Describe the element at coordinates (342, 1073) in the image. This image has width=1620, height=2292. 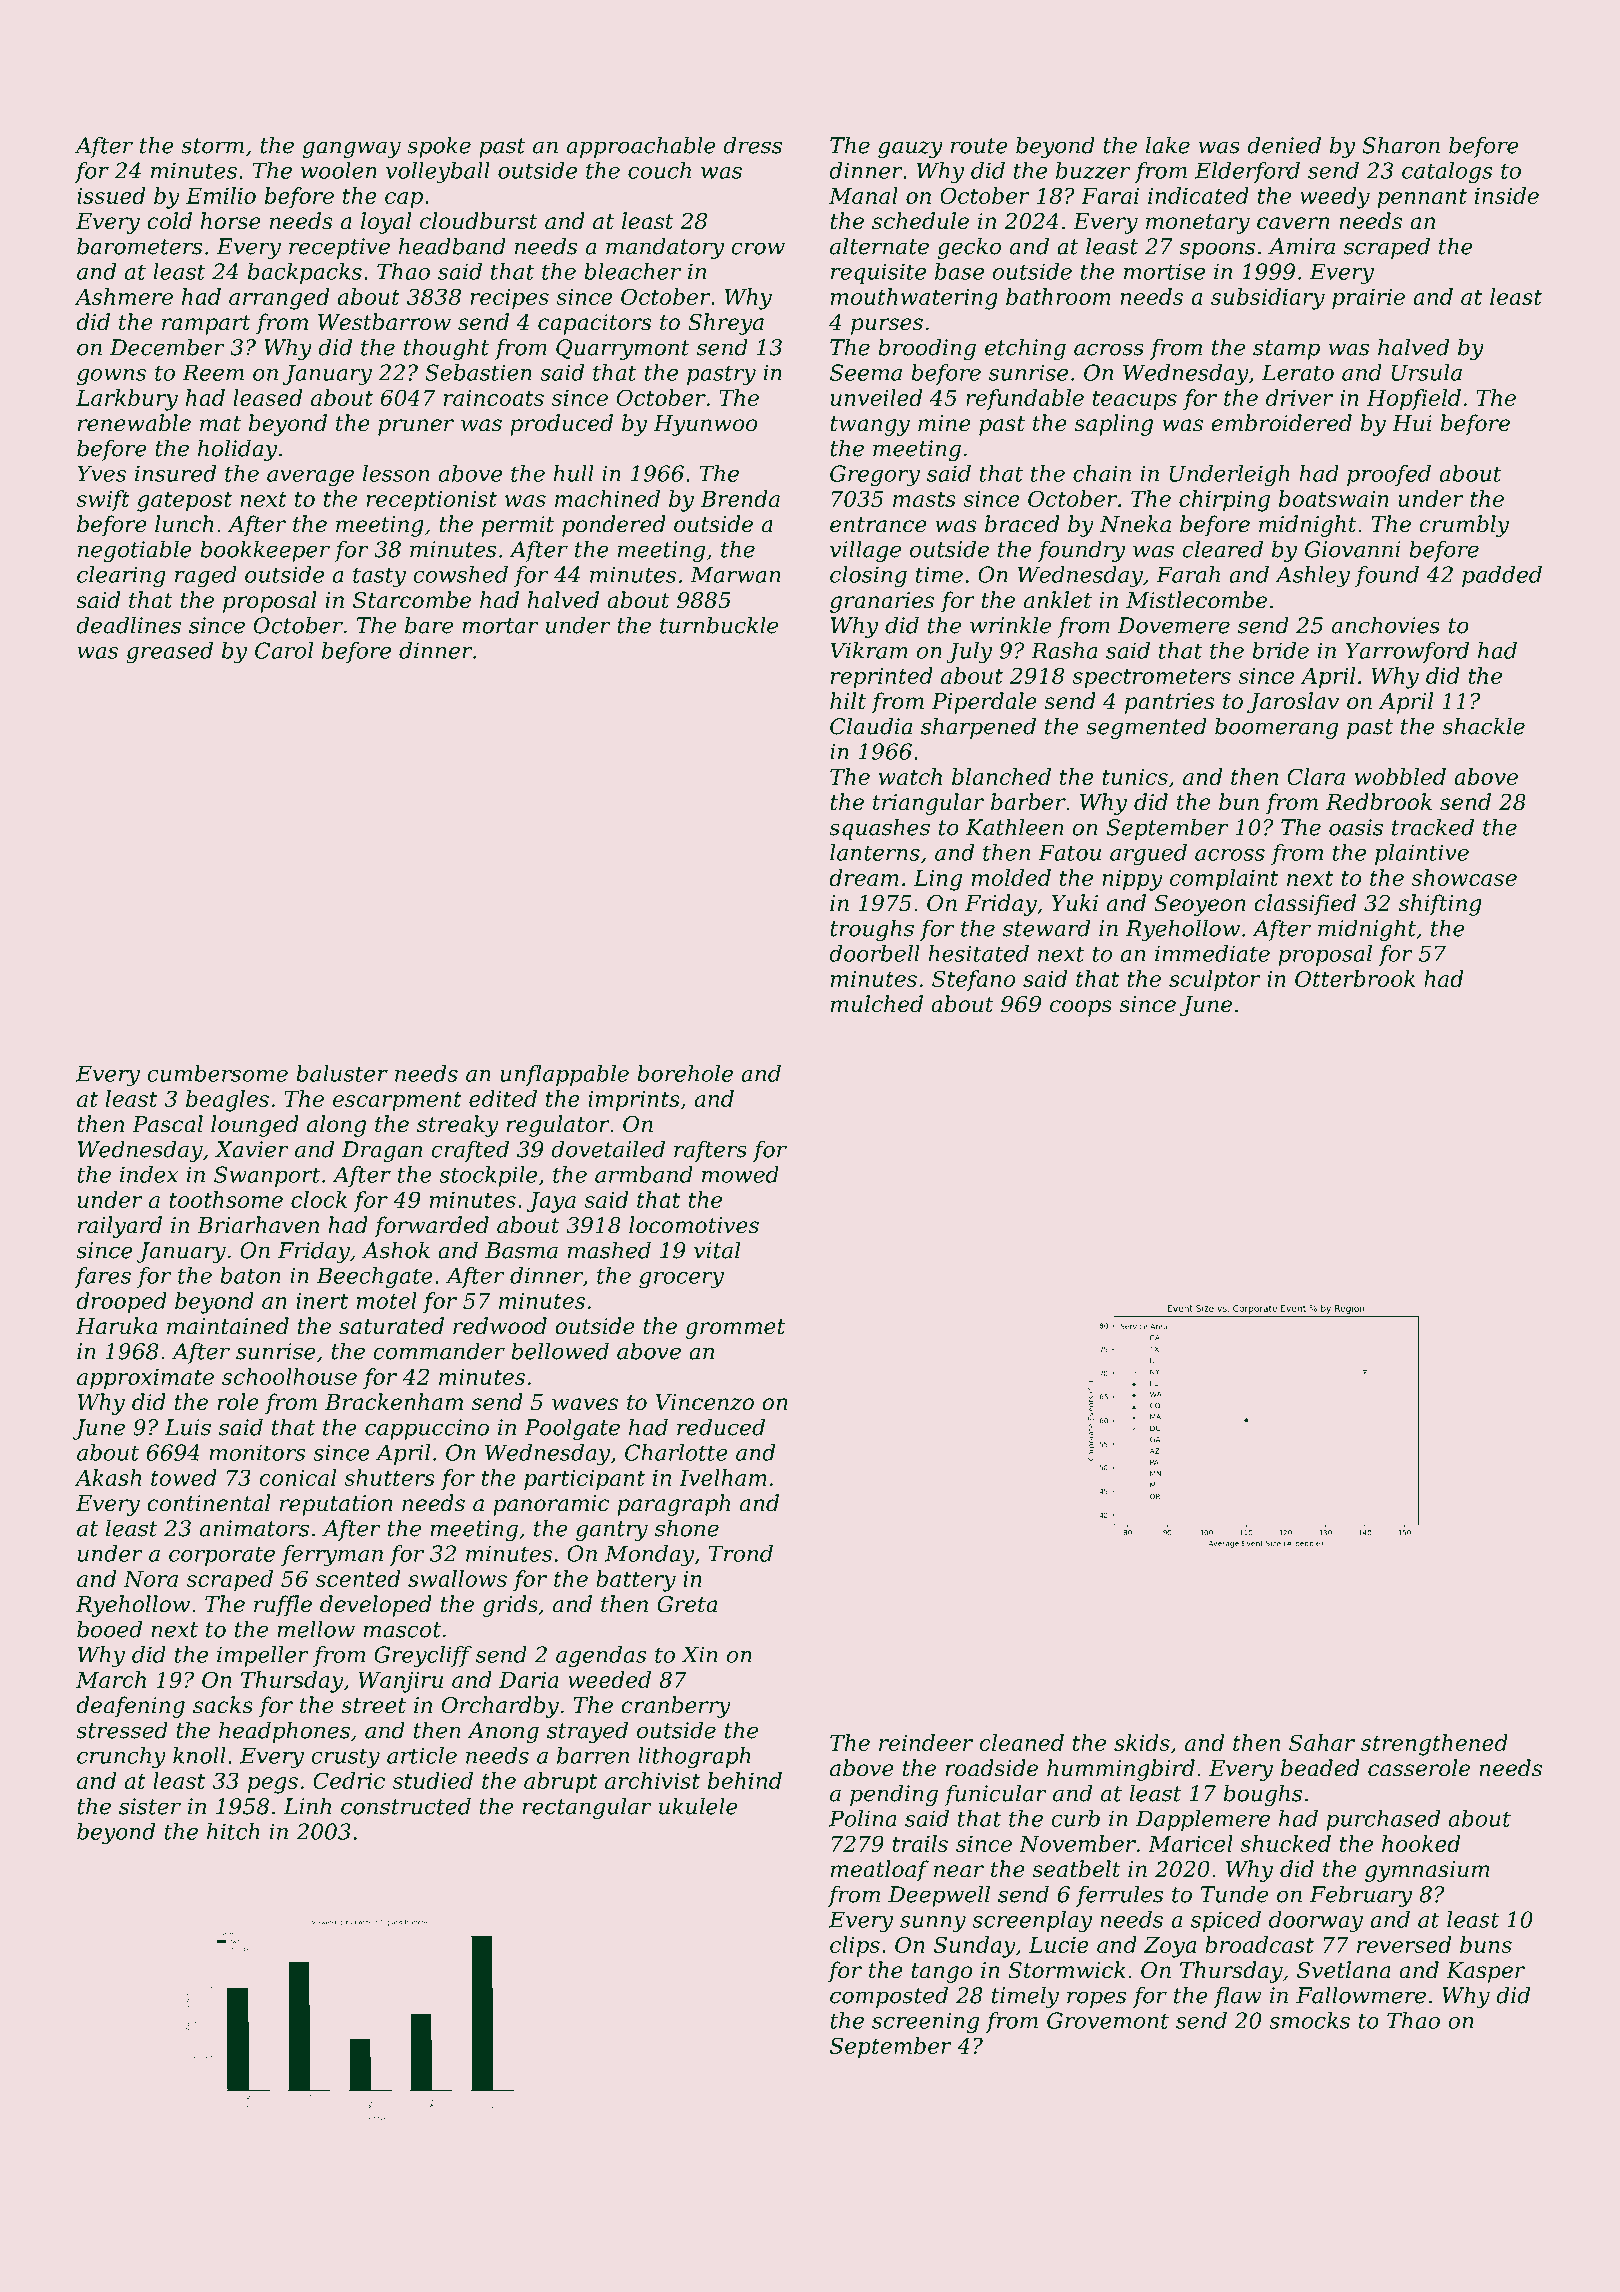
I see `baluster` at that location.
